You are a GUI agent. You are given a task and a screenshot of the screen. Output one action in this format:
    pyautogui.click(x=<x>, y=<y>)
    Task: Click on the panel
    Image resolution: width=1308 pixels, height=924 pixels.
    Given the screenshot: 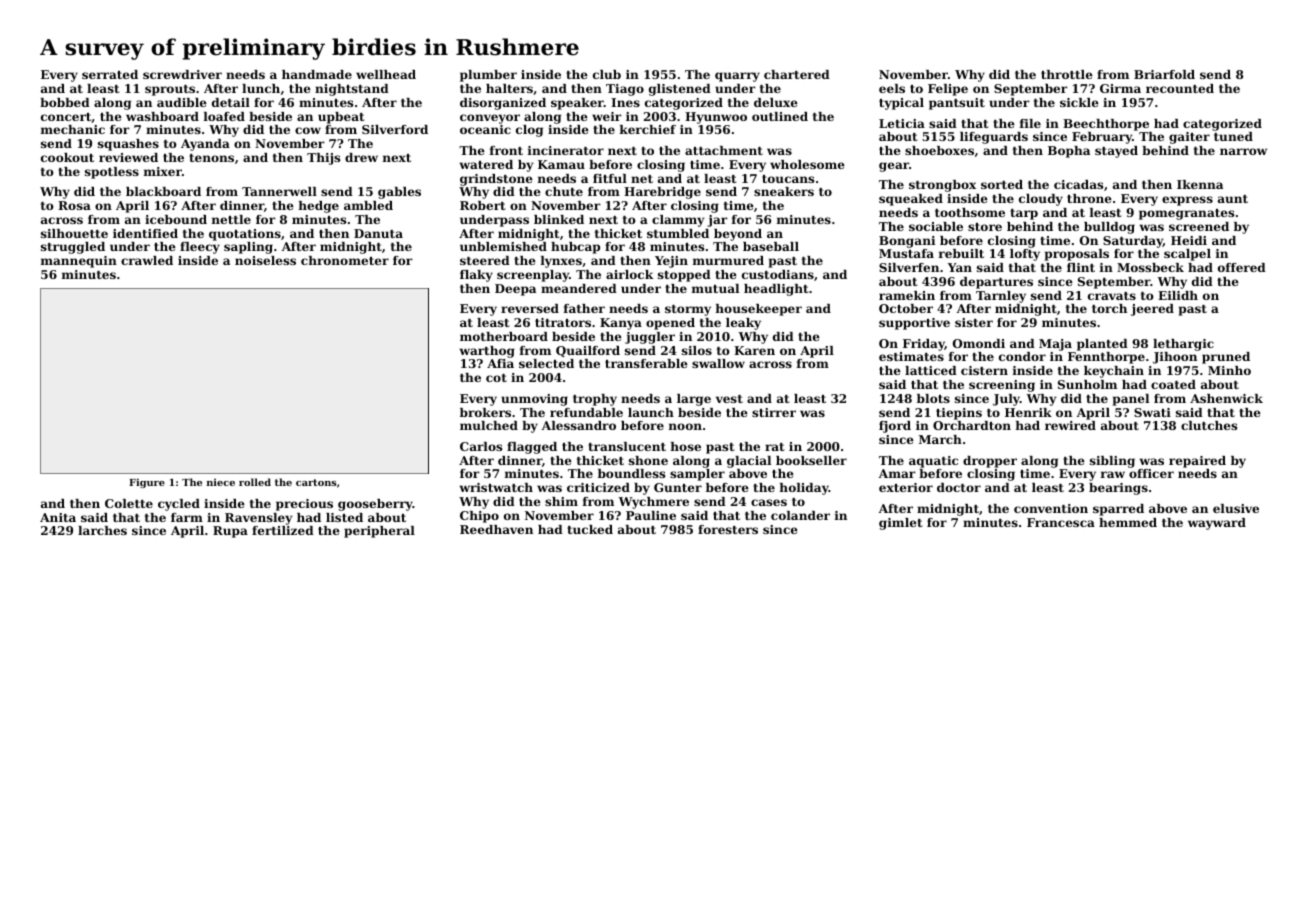 What is the action you would take?
    pyautogui.click(x=1131, y=400)
